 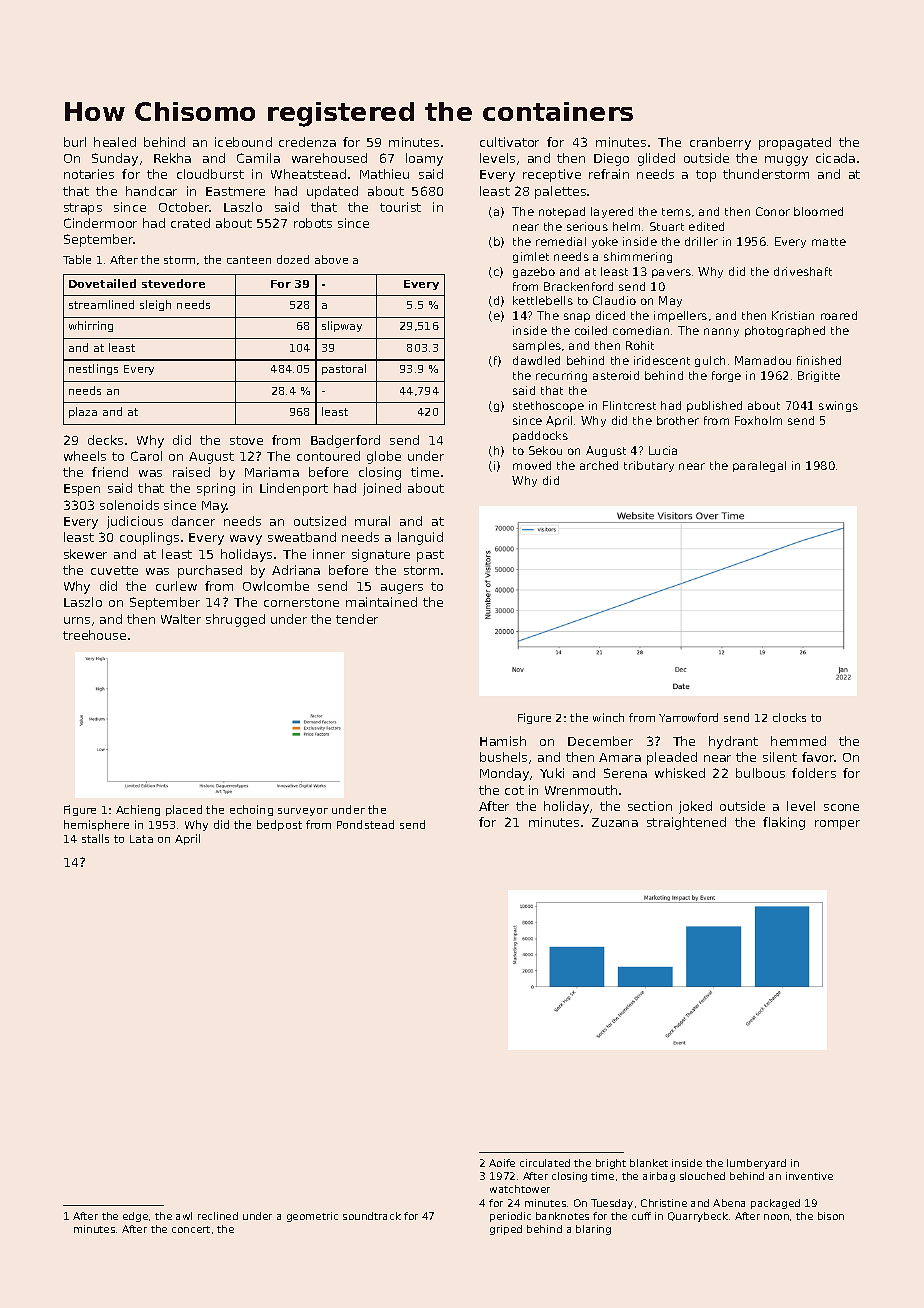 I want to click on sleigh, so click(x=155, y=305).
